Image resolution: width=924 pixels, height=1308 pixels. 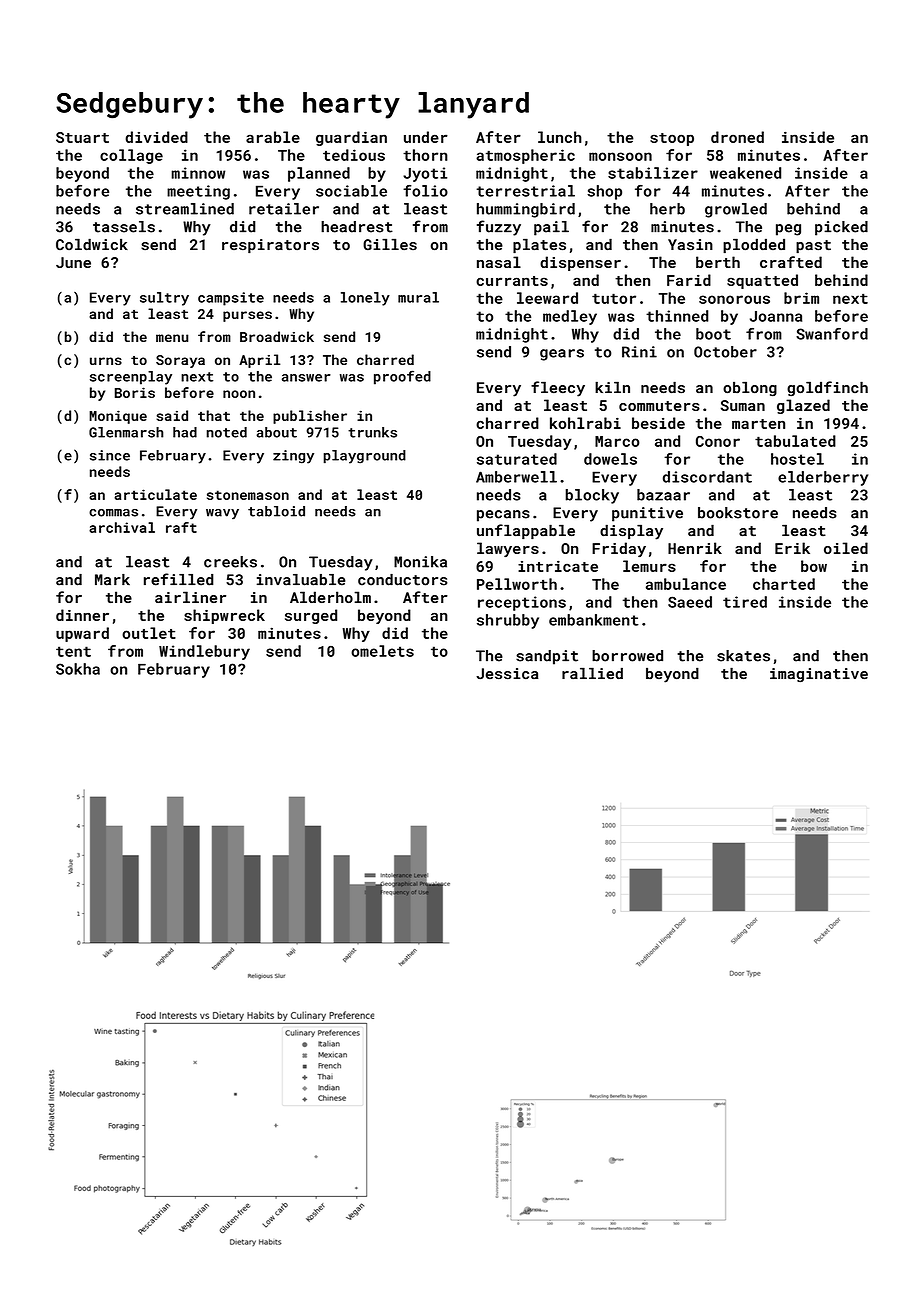 I want to click on Sokha, so click(x=78, y=669).
